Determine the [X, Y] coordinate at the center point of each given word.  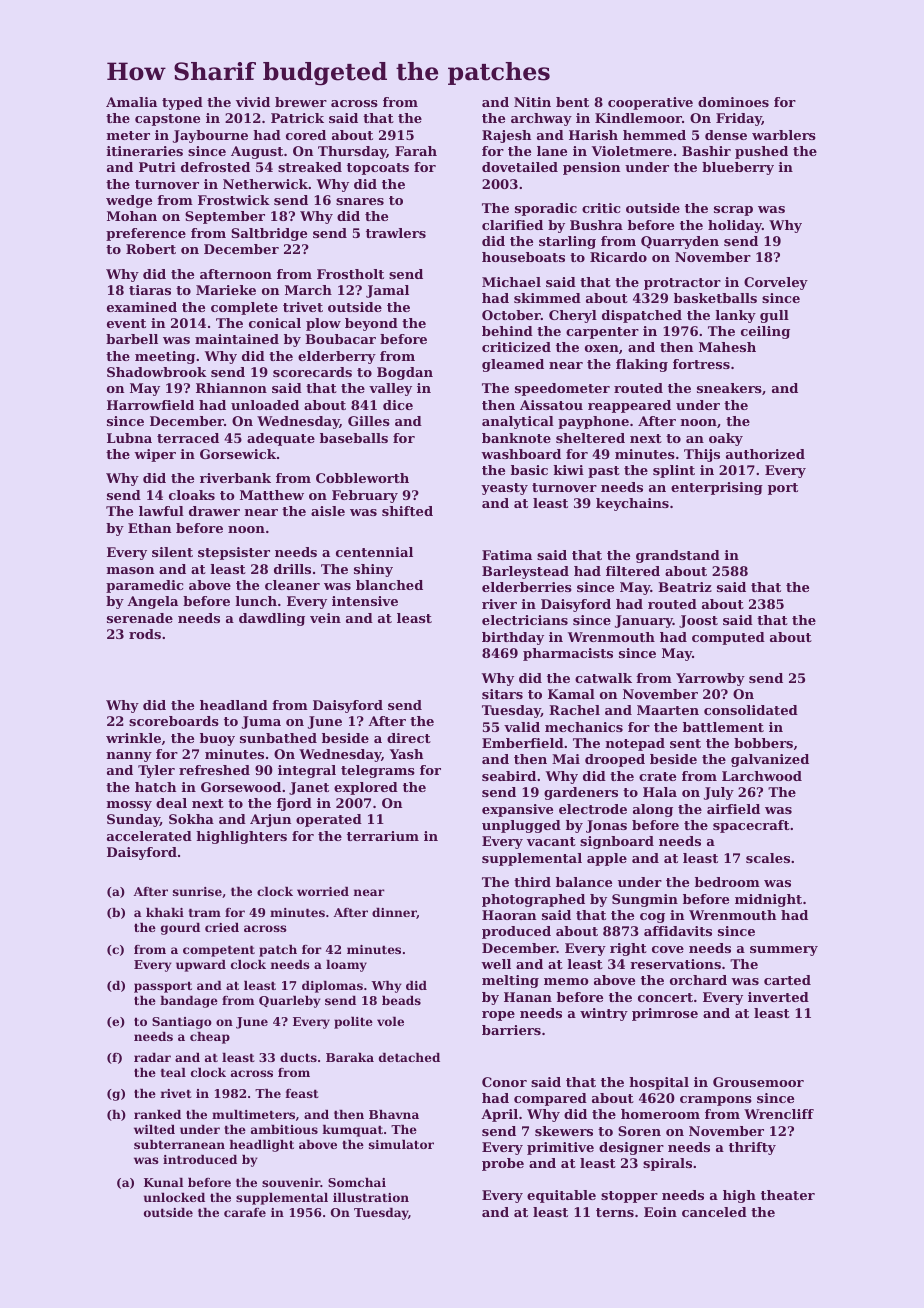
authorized [765, 454]
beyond [371, 324]
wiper [155, 455]
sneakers [729, 388]
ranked [157, 1114]
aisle [328, 511]
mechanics [584, 727]
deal [171, 803]
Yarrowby [710, 679]
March [308, 290]
